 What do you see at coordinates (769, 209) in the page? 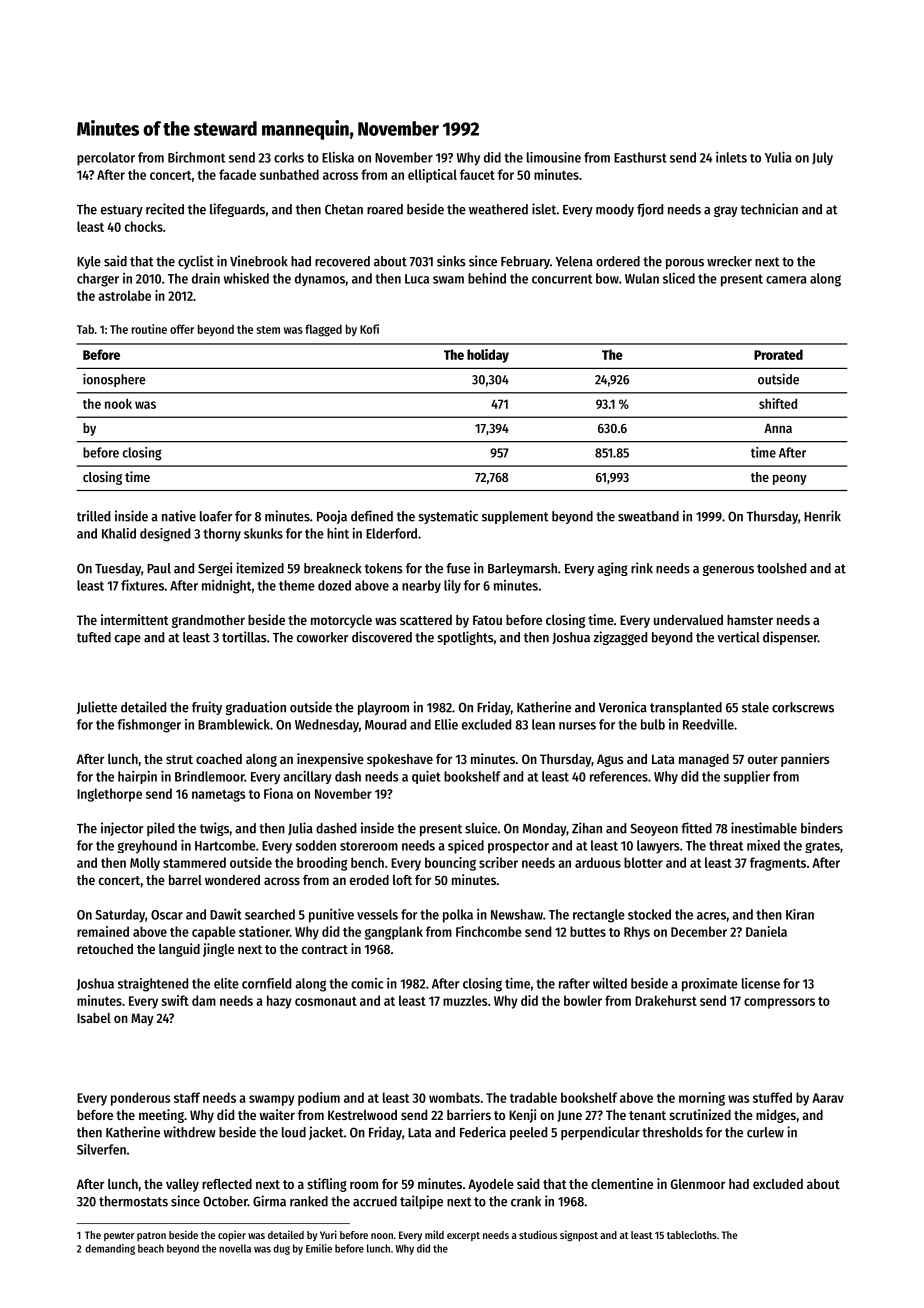
I see `technician` at bounding box center [769, 209].
